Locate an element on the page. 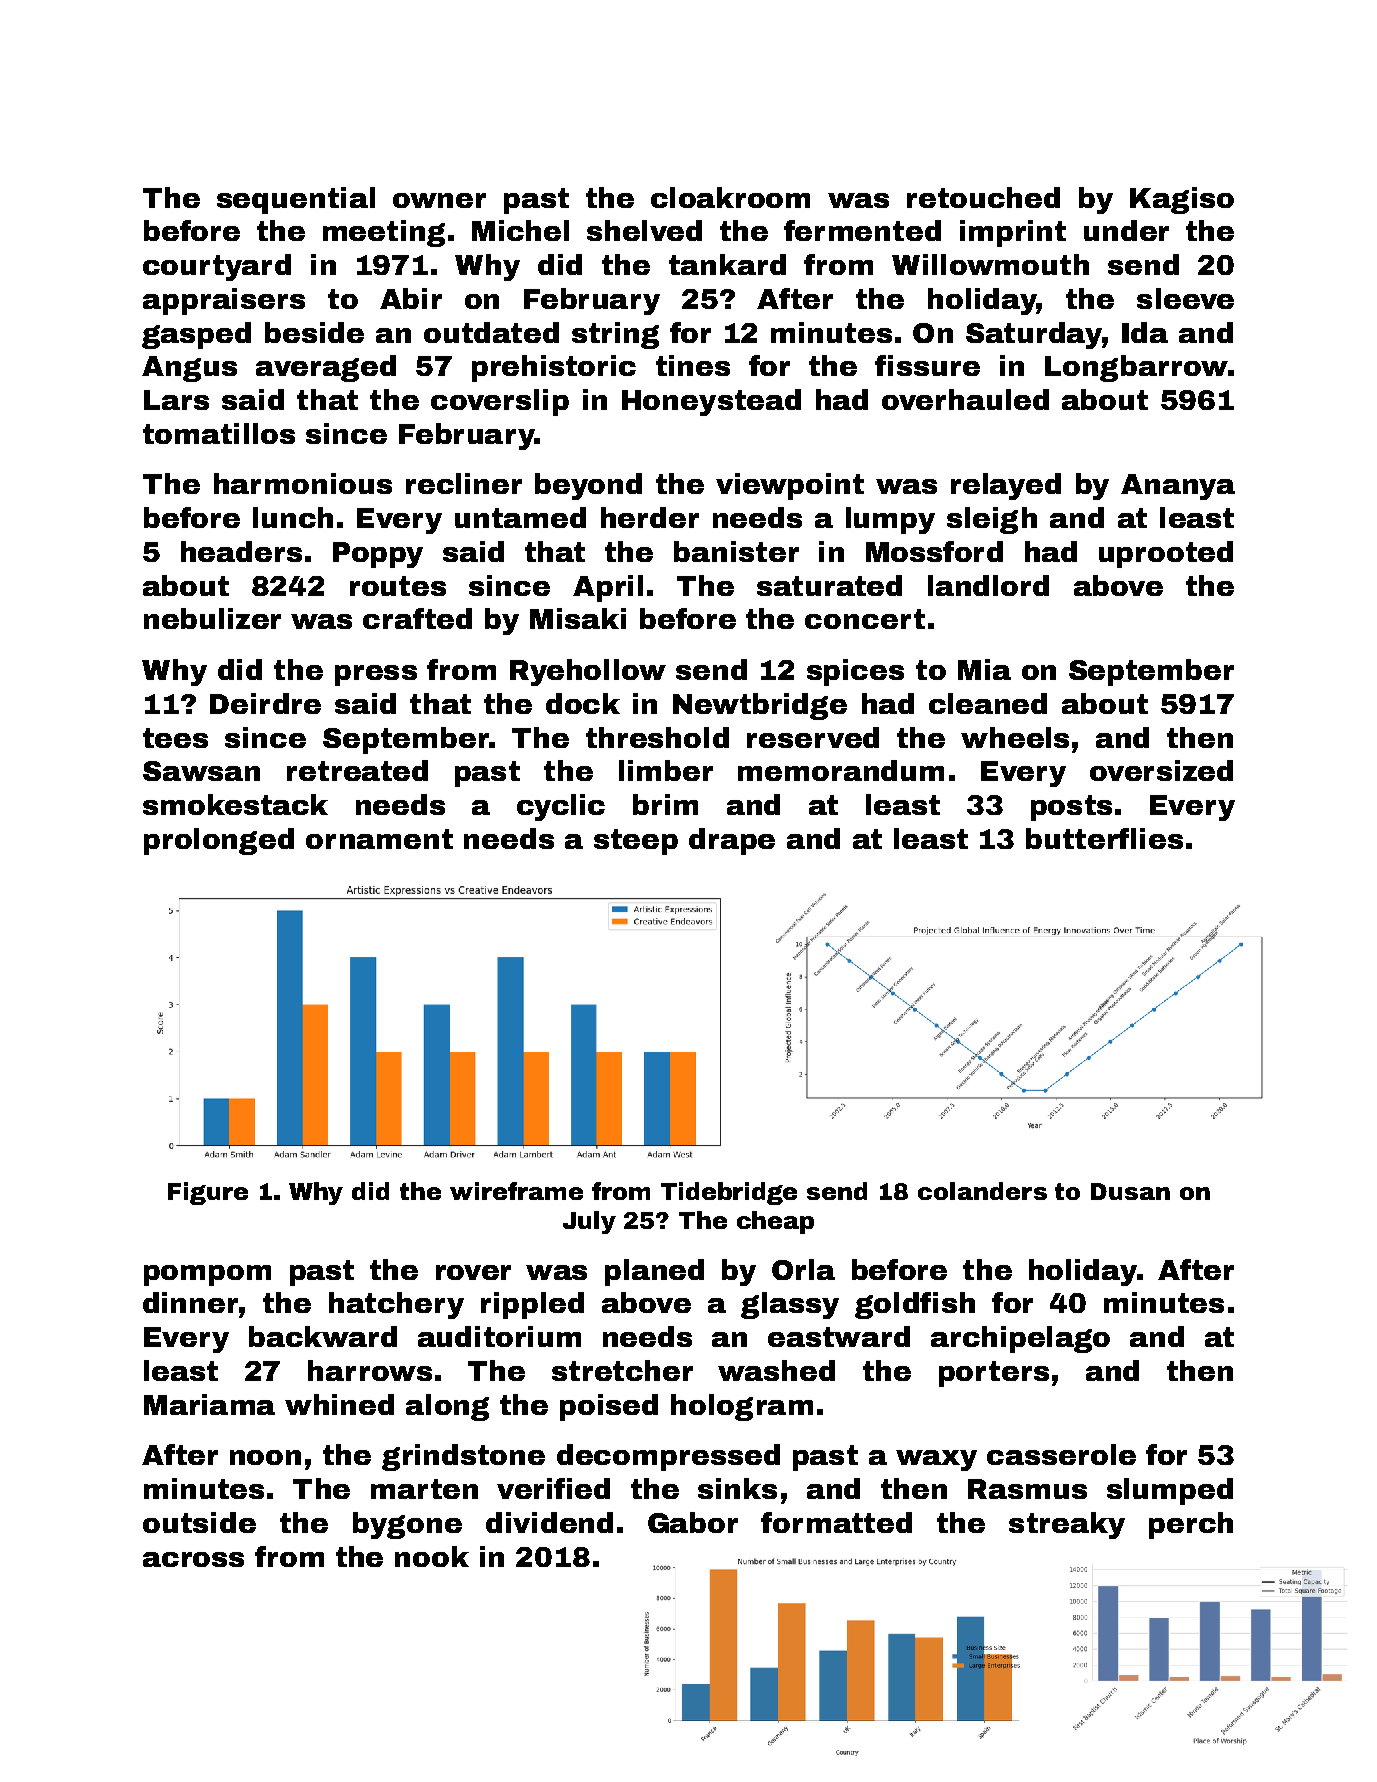 The image size is (1377, 1782). retreated is located at coordinates (357, 770).
